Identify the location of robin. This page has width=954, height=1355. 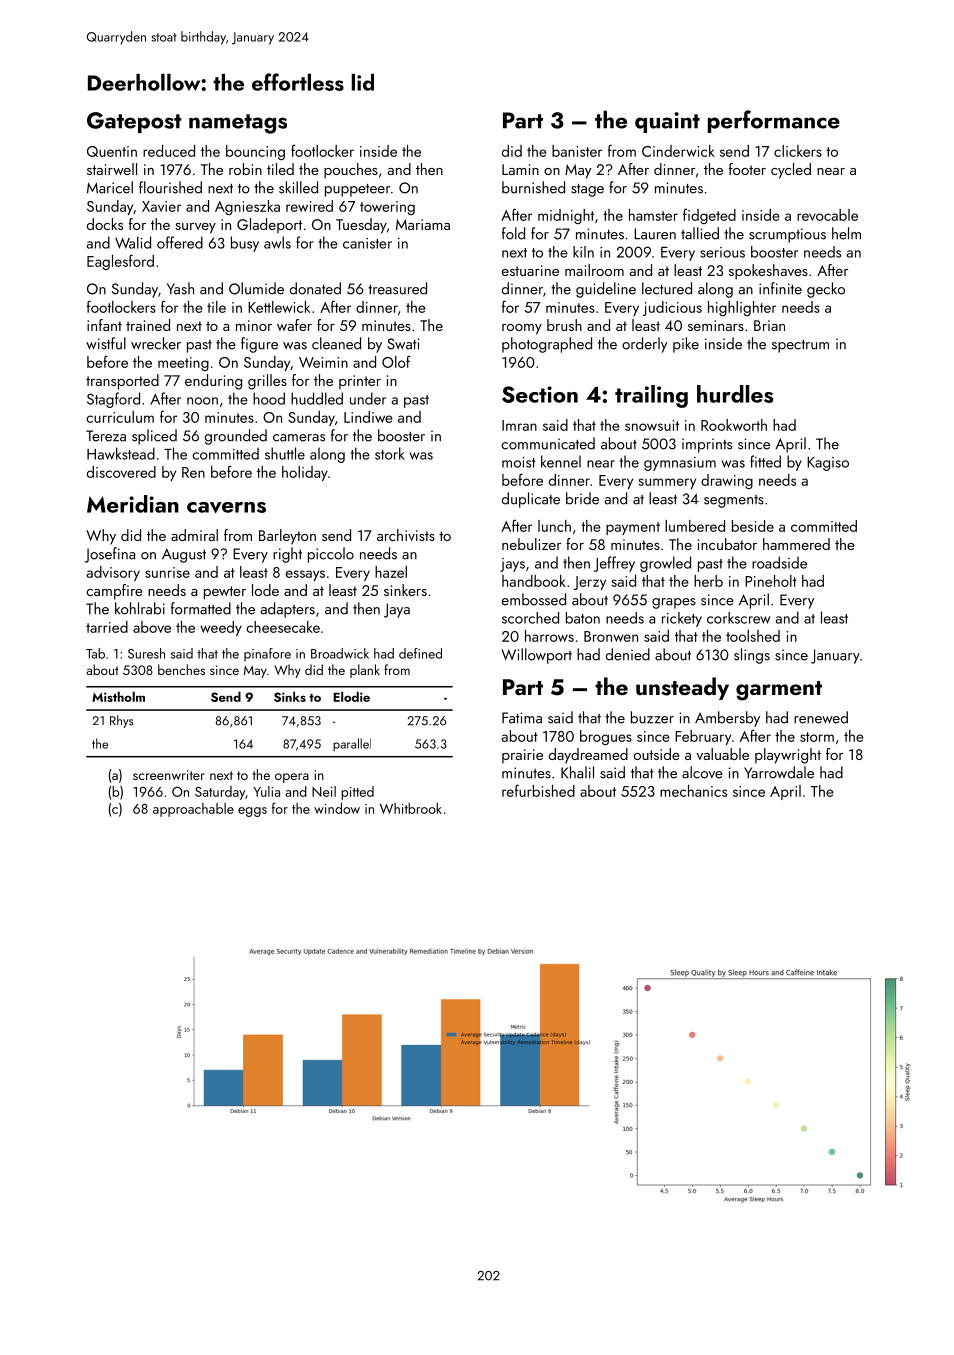
(245, 169).
